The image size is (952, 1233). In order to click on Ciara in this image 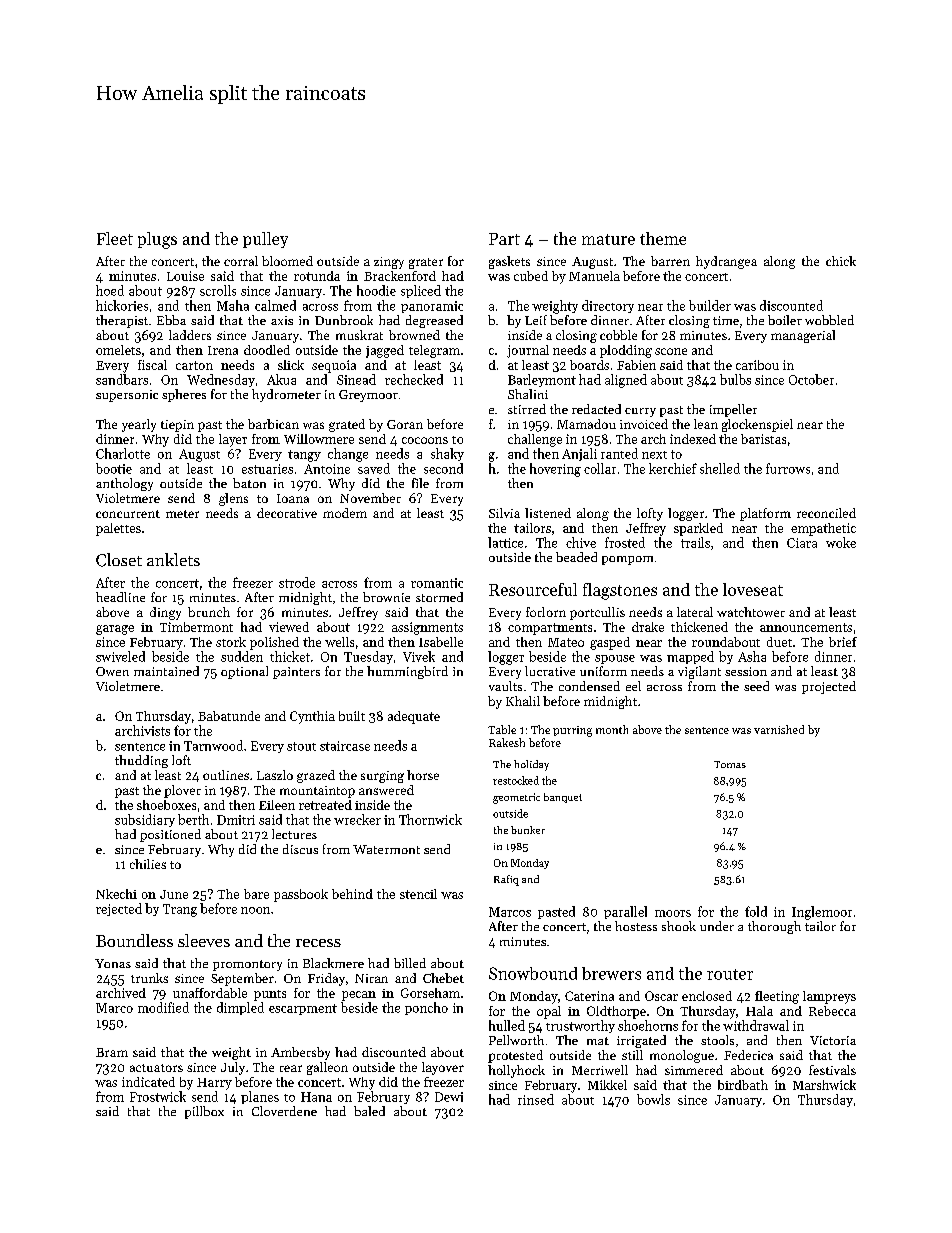, I will do `click(802, 543)`.
